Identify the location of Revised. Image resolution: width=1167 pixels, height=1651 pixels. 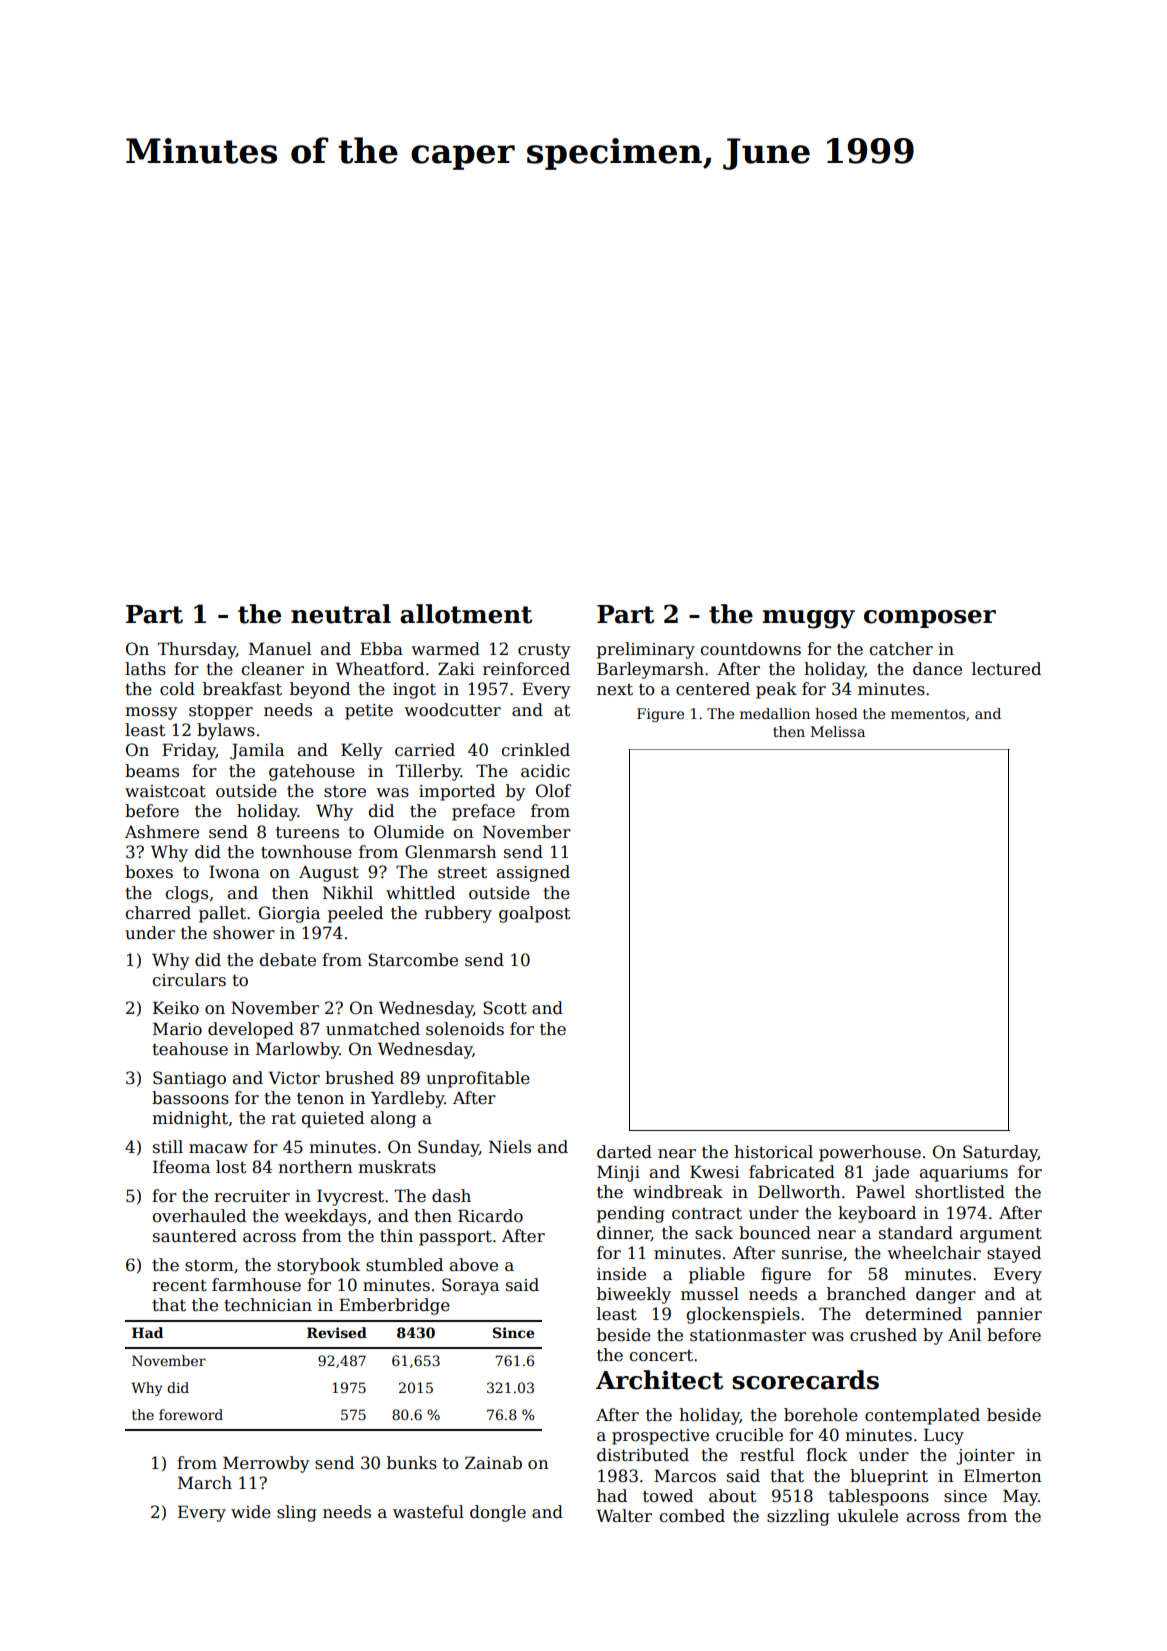
(337, 1332).
